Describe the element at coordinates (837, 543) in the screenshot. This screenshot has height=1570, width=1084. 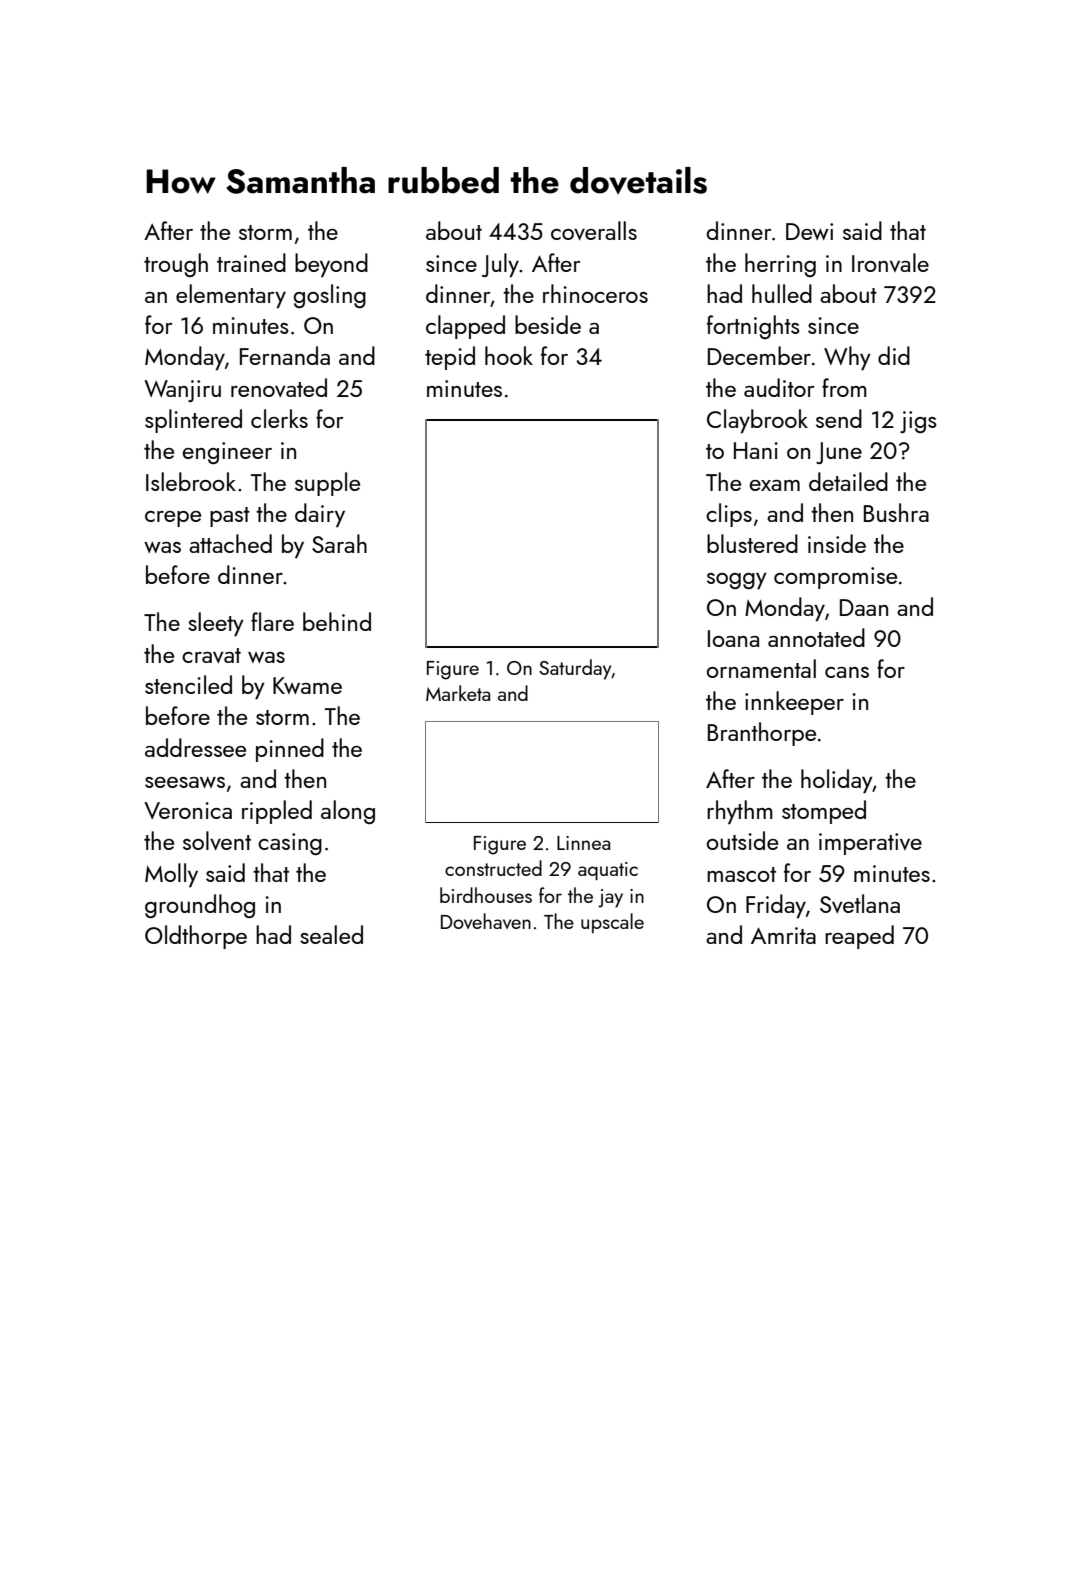
I see `inside` at that location.
